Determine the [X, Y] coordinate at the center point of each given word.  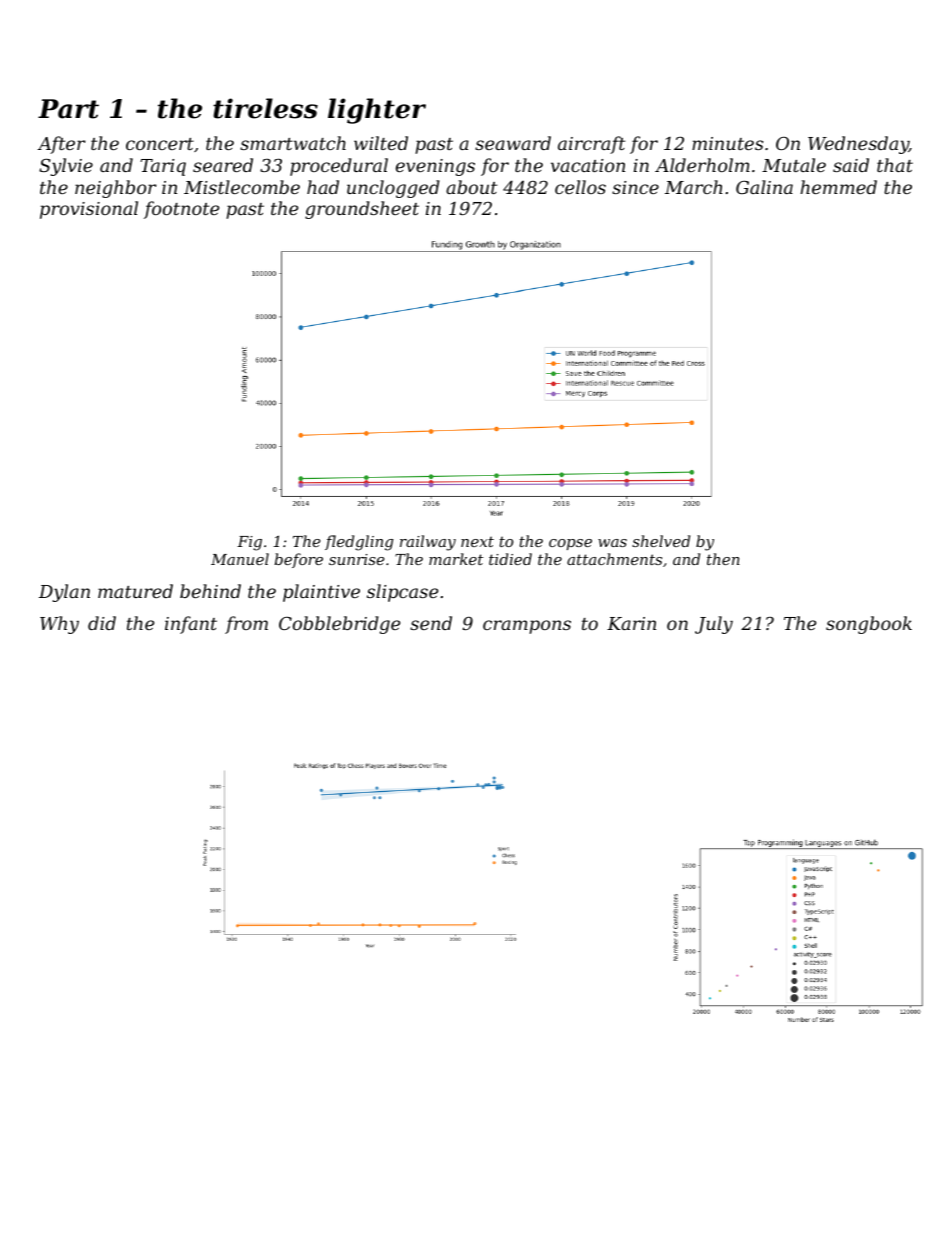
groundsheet [362, 210]
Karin [631, 623]
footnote [181, 210]
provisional [89, 210]
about [471, 187]
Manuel [240, 559]
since [635, 187]
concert [160, 144]
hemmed [838, 187]
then [723, 559]
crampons [527, 627]
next [477, 541]
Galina [764, 187]
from [246, 625]
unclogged [393, 189]
